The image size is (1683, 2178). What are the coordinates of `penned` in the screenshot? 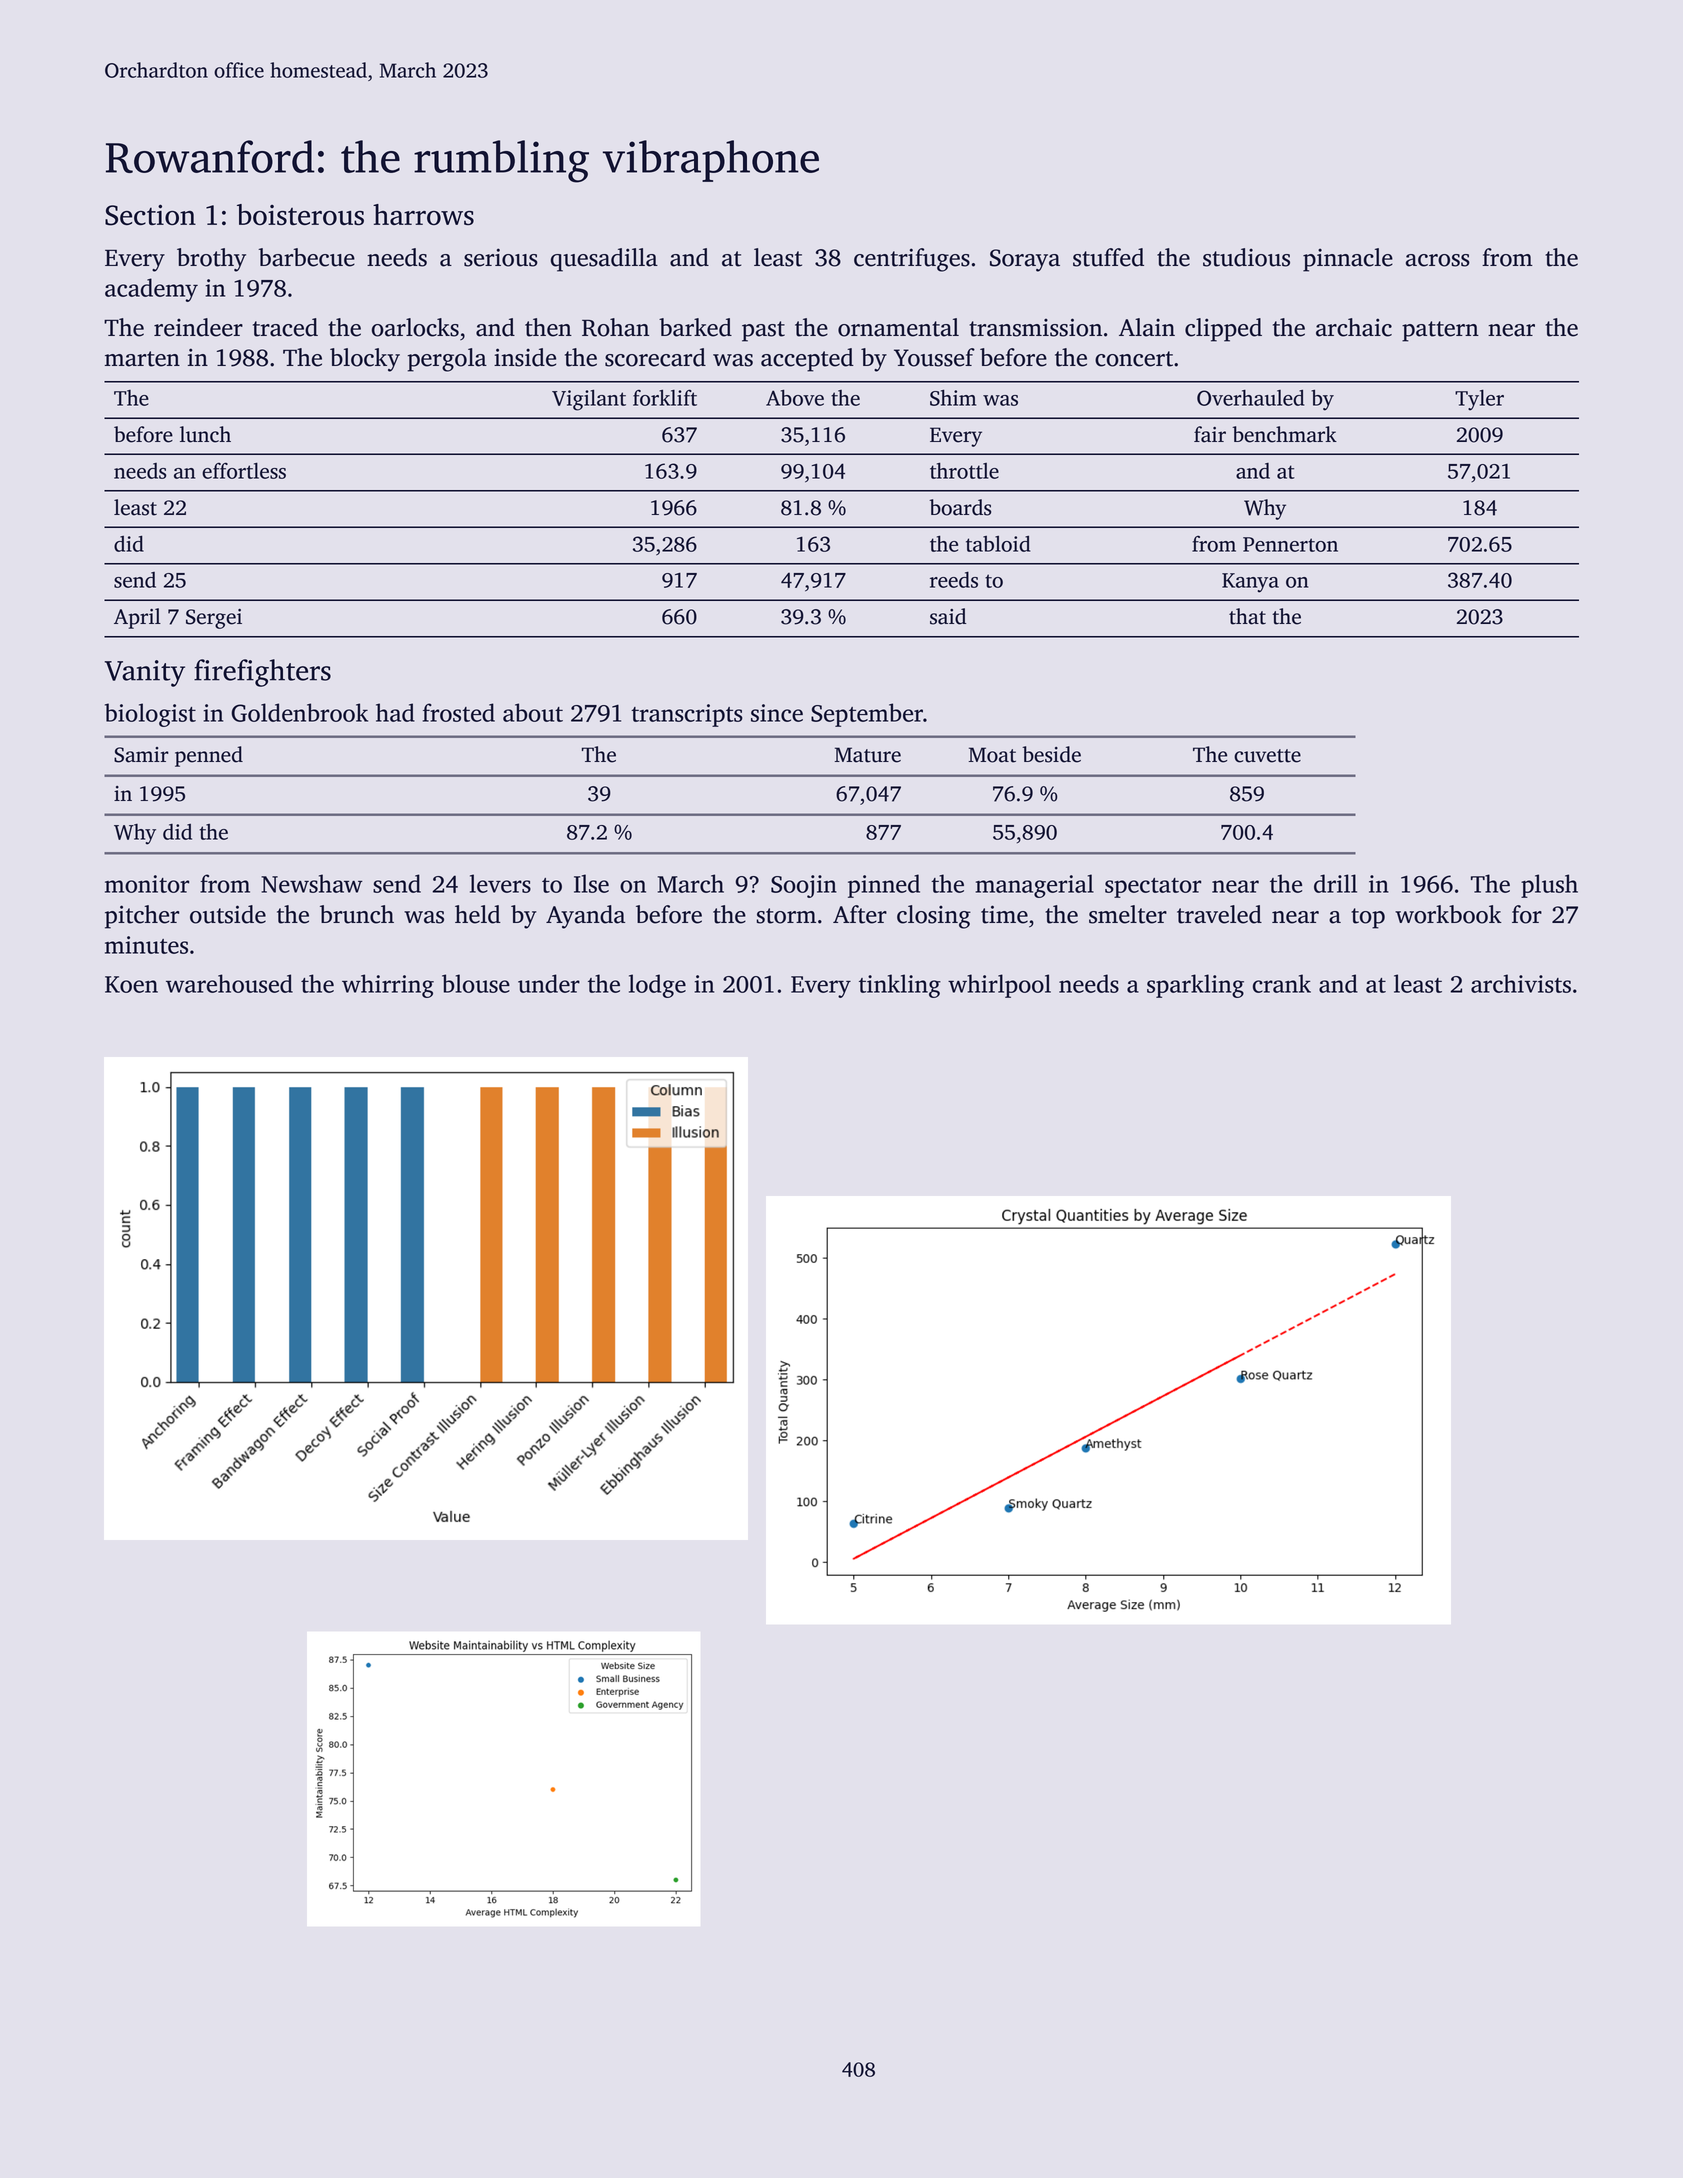 It's located at (209, 756).
